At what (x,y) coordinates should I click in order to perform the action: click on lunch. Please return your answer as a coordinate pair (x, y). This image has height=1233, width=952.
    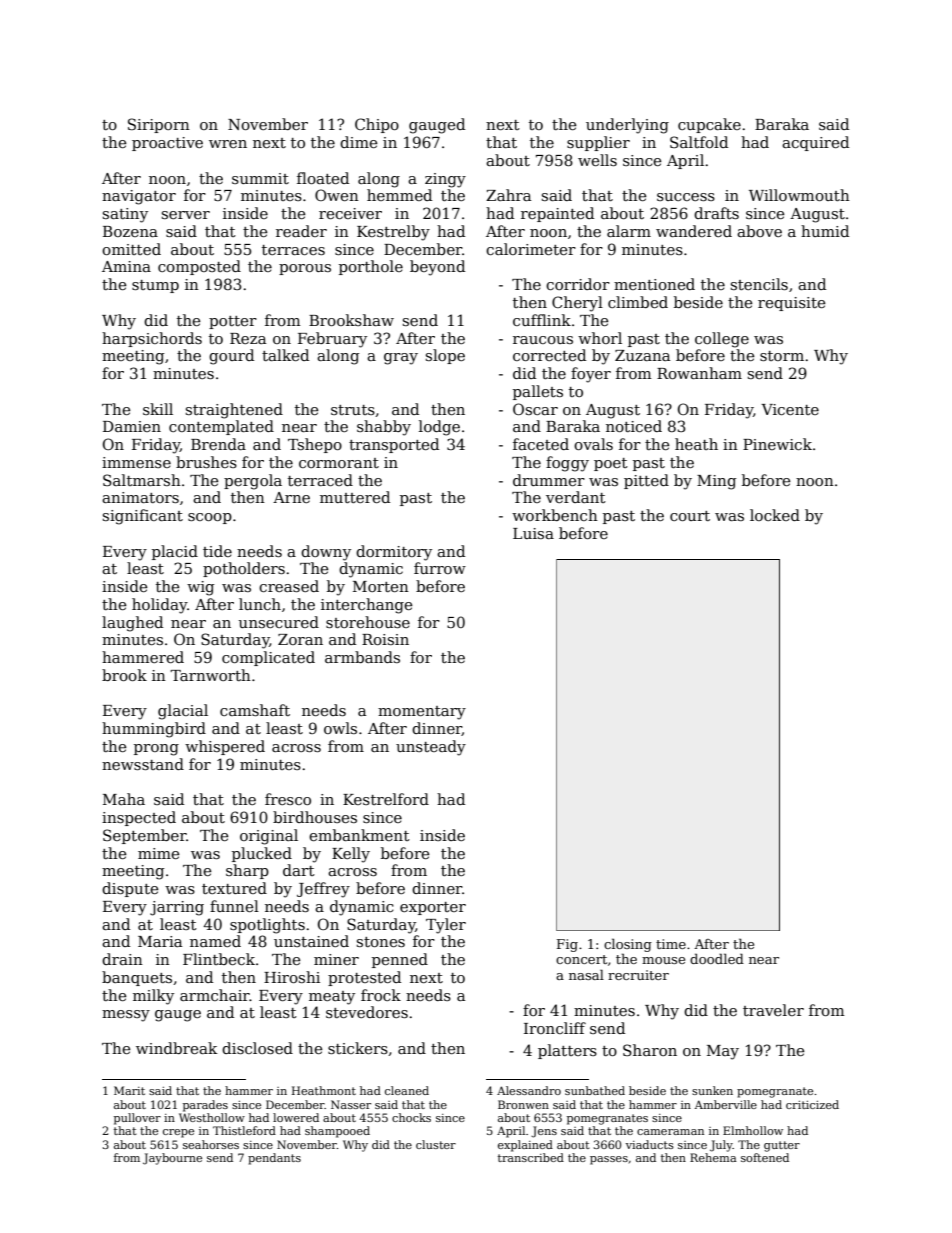
    Looking at the image, I should click on (260, 604).
